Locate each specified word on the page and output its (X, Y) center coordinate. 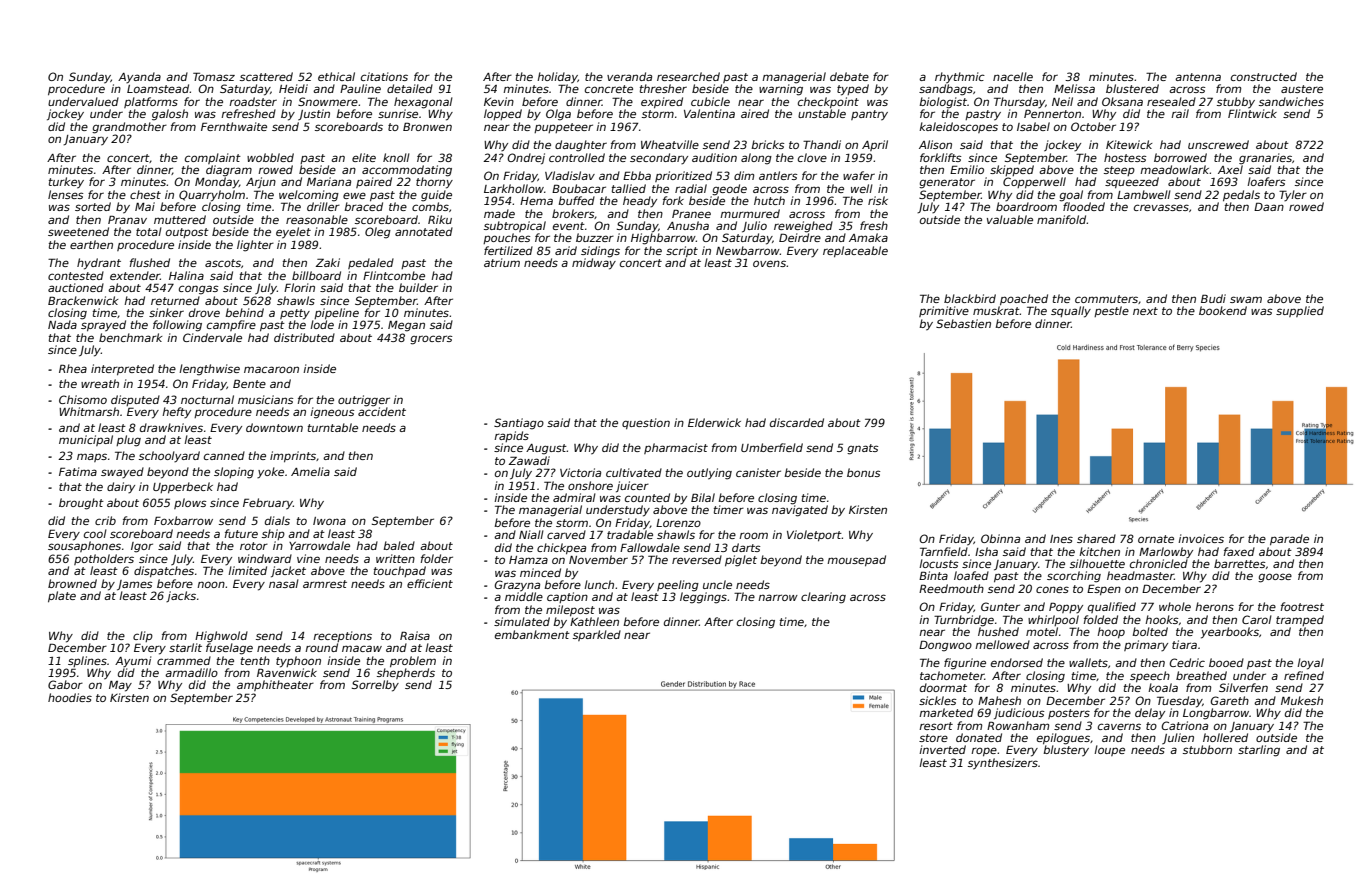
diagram (229, 171)
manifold (1062, 219)
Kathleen (594, 621)
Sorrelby (375, 686)
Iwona (329, 521)
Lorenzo (678, 523)
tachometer (952, 675)
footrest (1302, 606)
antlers (778, 175)
